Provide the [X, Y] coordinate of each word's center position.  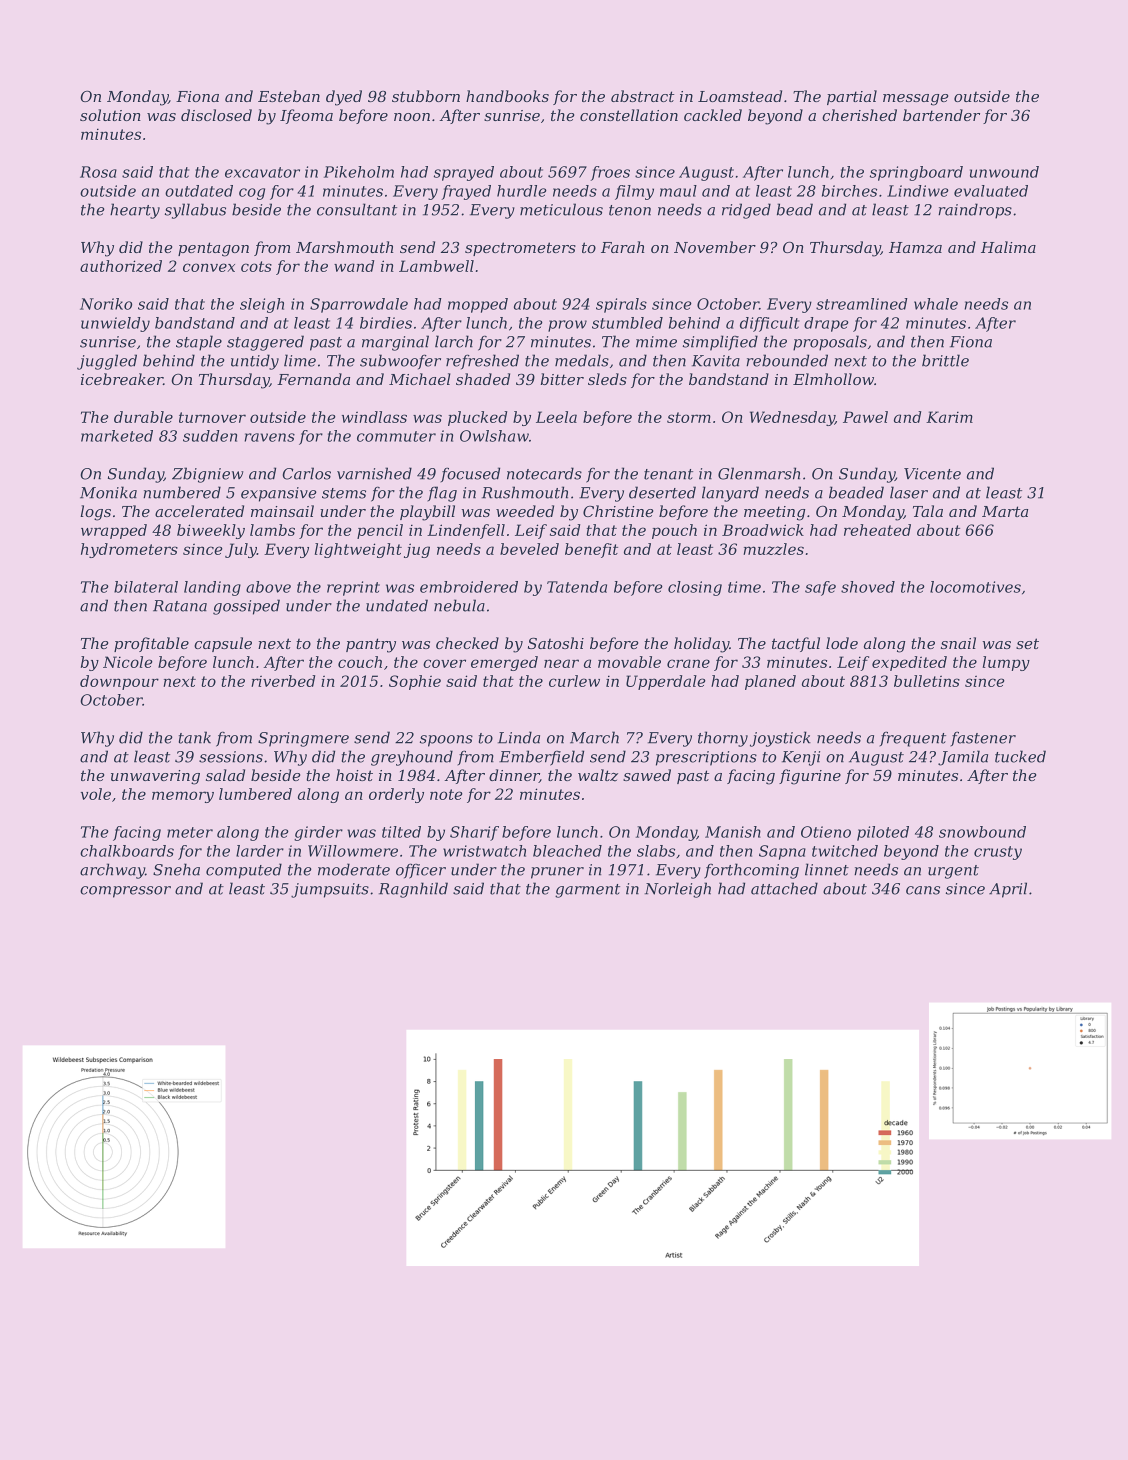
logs [95, 513]
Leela [556, 417]
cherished [859, 115]
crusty [998, 853]
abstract [642, 96]
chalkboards [127, 851]
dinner [514, 776]
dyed [344, 98]
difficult [769, 324]
